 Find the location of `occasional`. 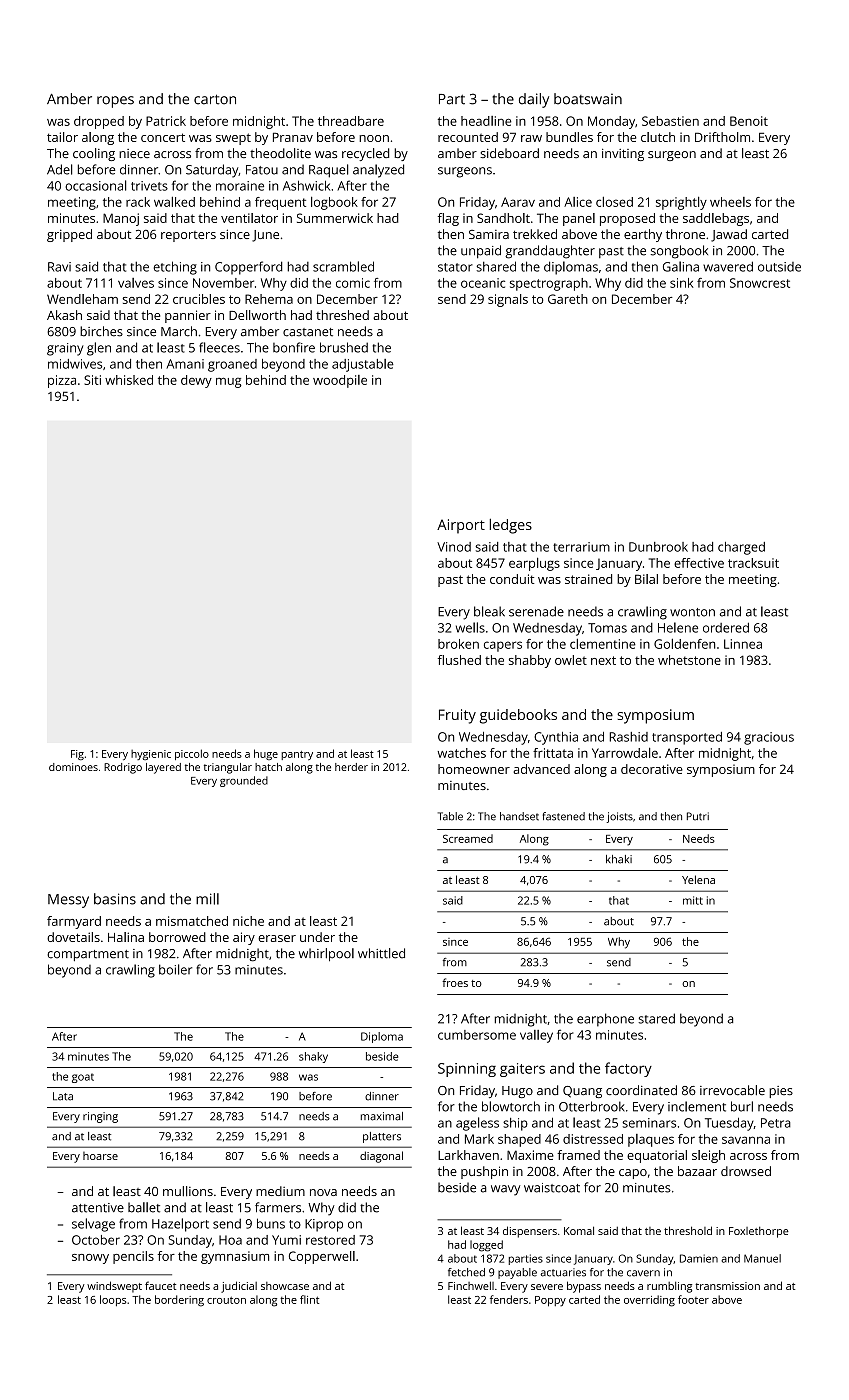

occasional is located at coordinates (96, 185).
